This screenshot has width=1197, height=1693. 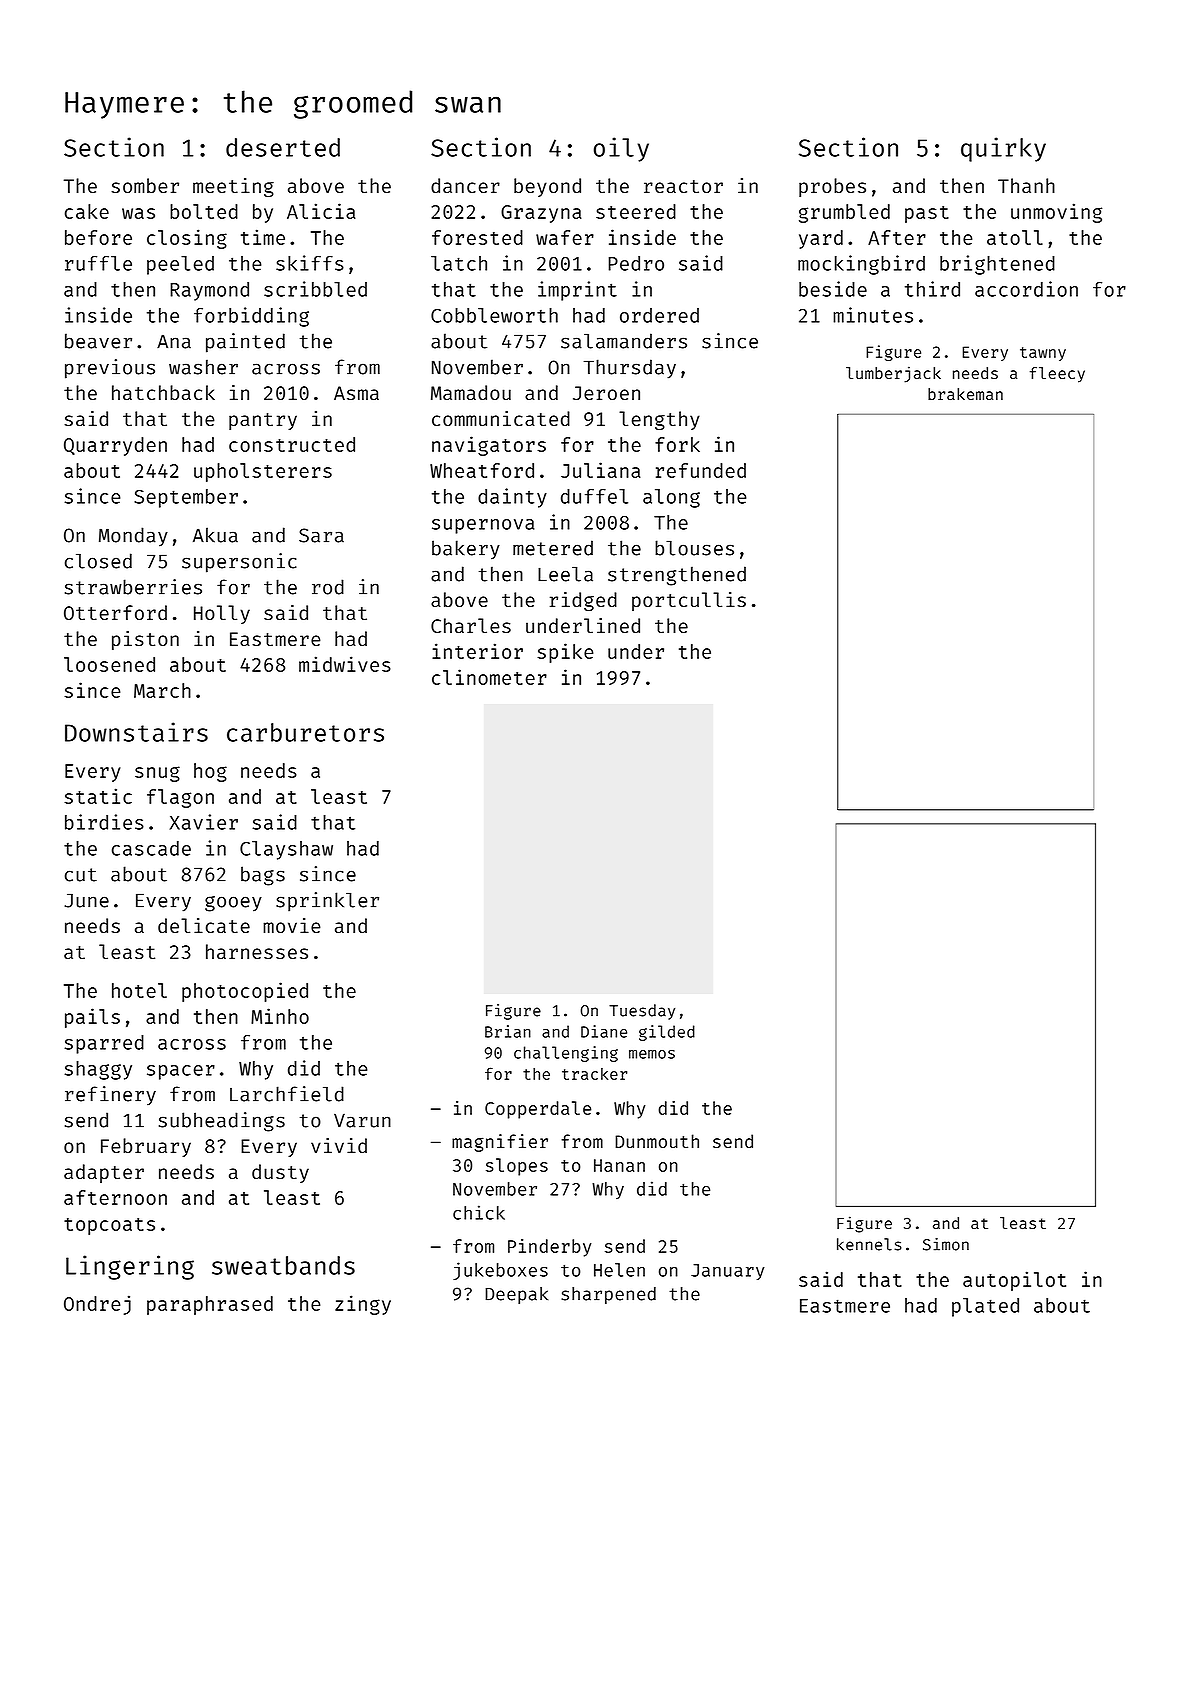 What do you see at coordinates (565, 653) in the screenshot?
I see `spike` at bounding box center [565, 653].
